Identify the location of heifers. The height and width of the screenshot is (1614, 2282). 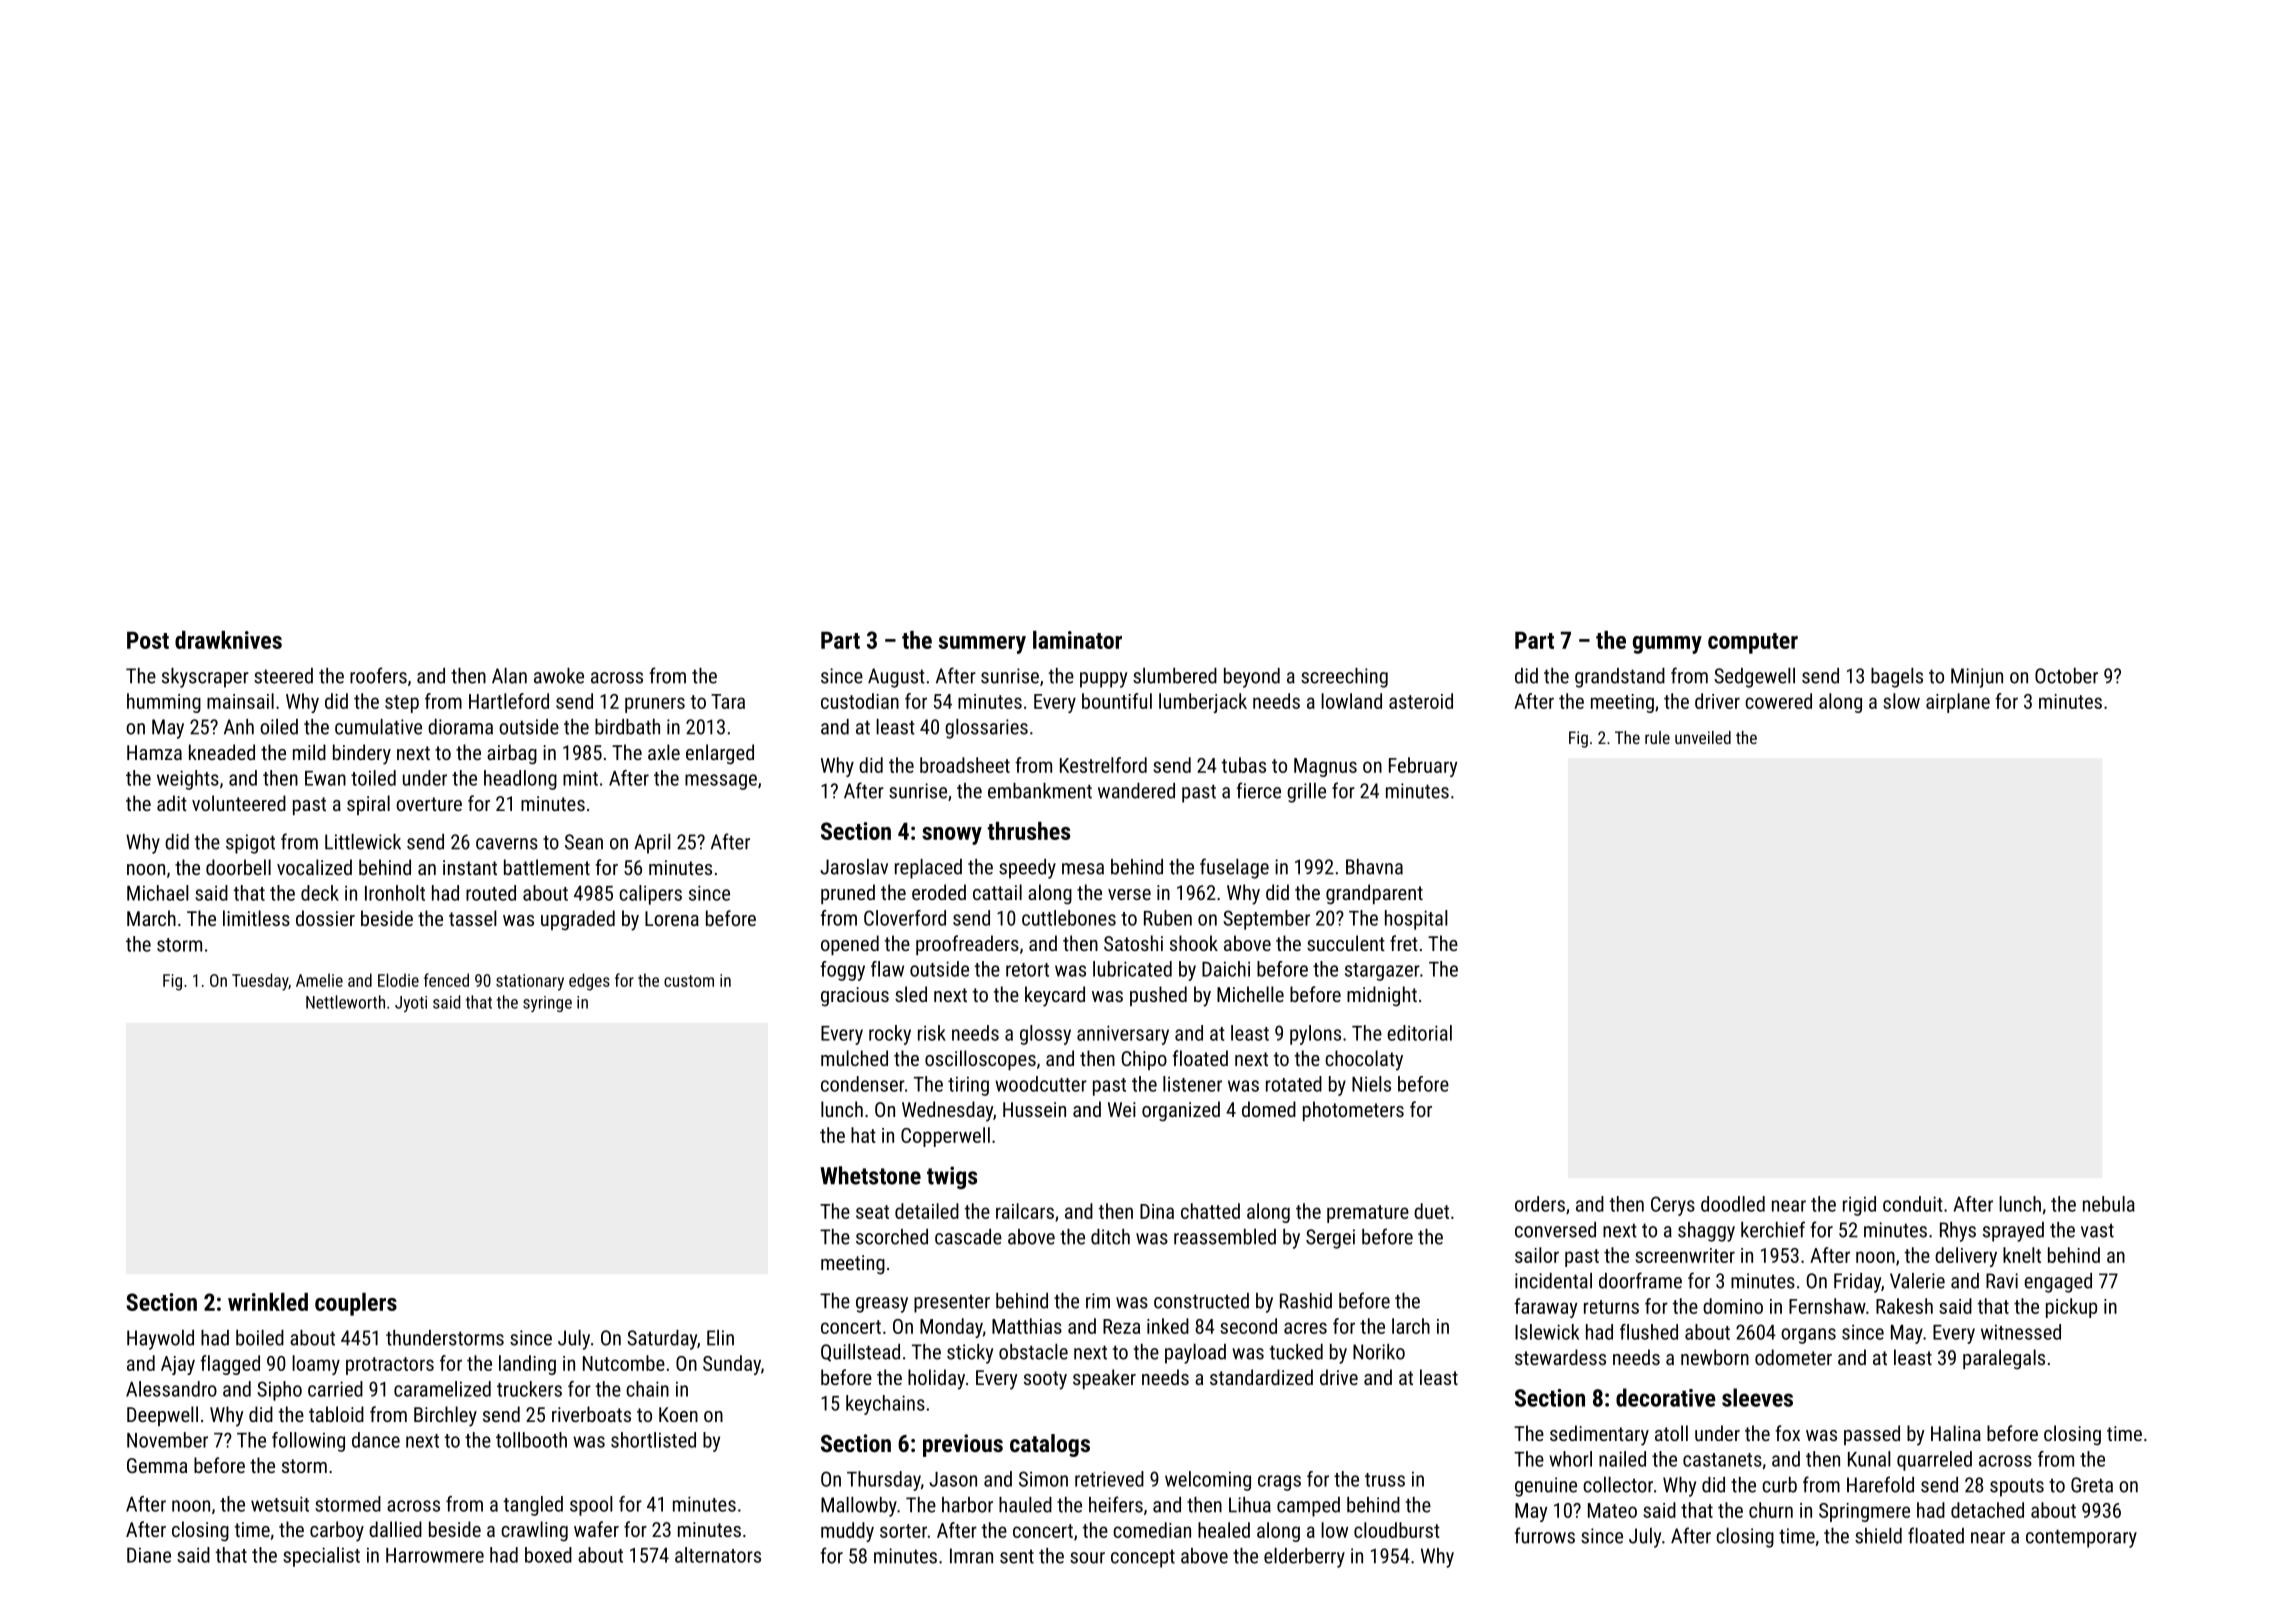
(1116, 1504).
